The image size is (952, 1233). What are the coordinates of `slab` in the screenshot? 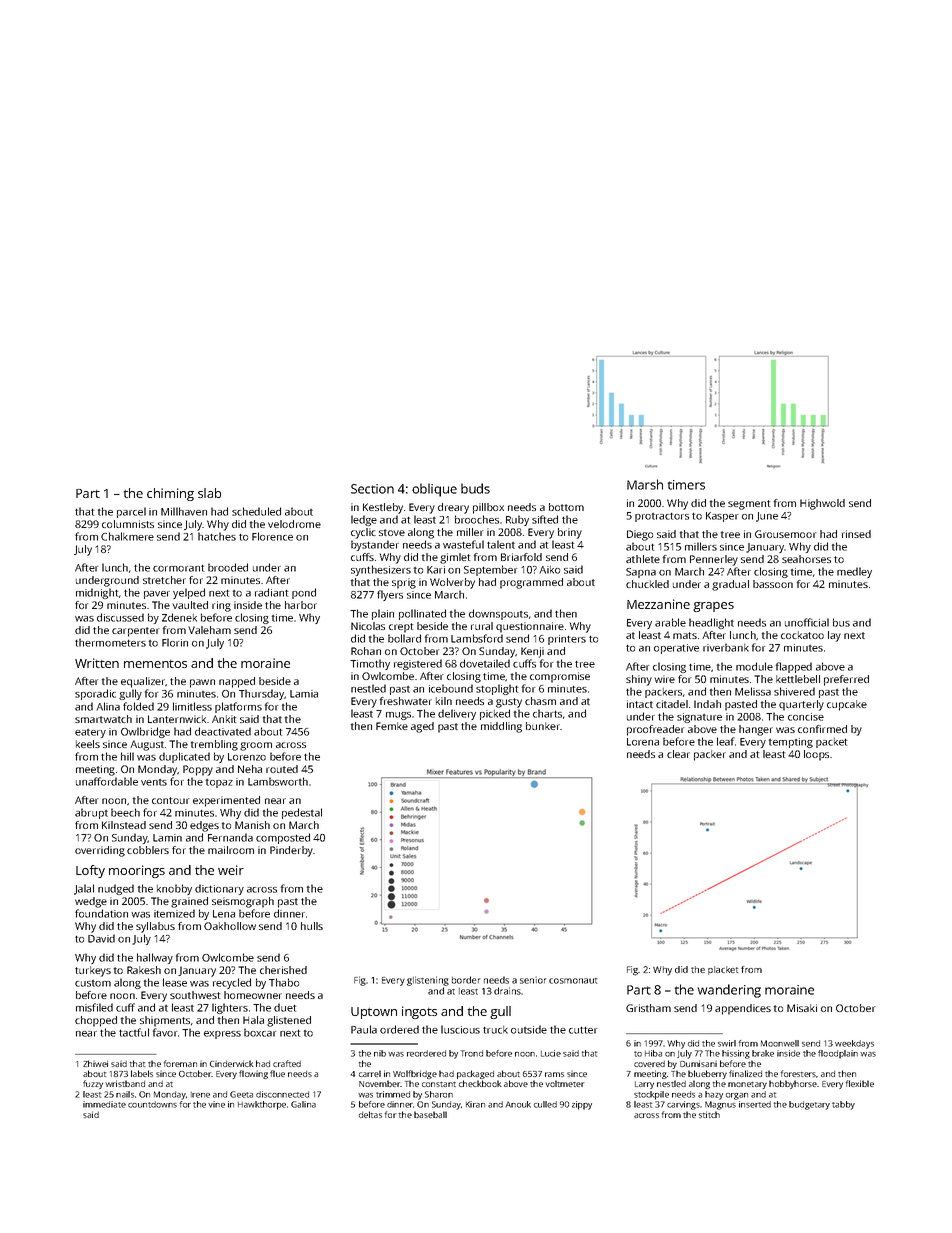 It's located at (209, 493).
